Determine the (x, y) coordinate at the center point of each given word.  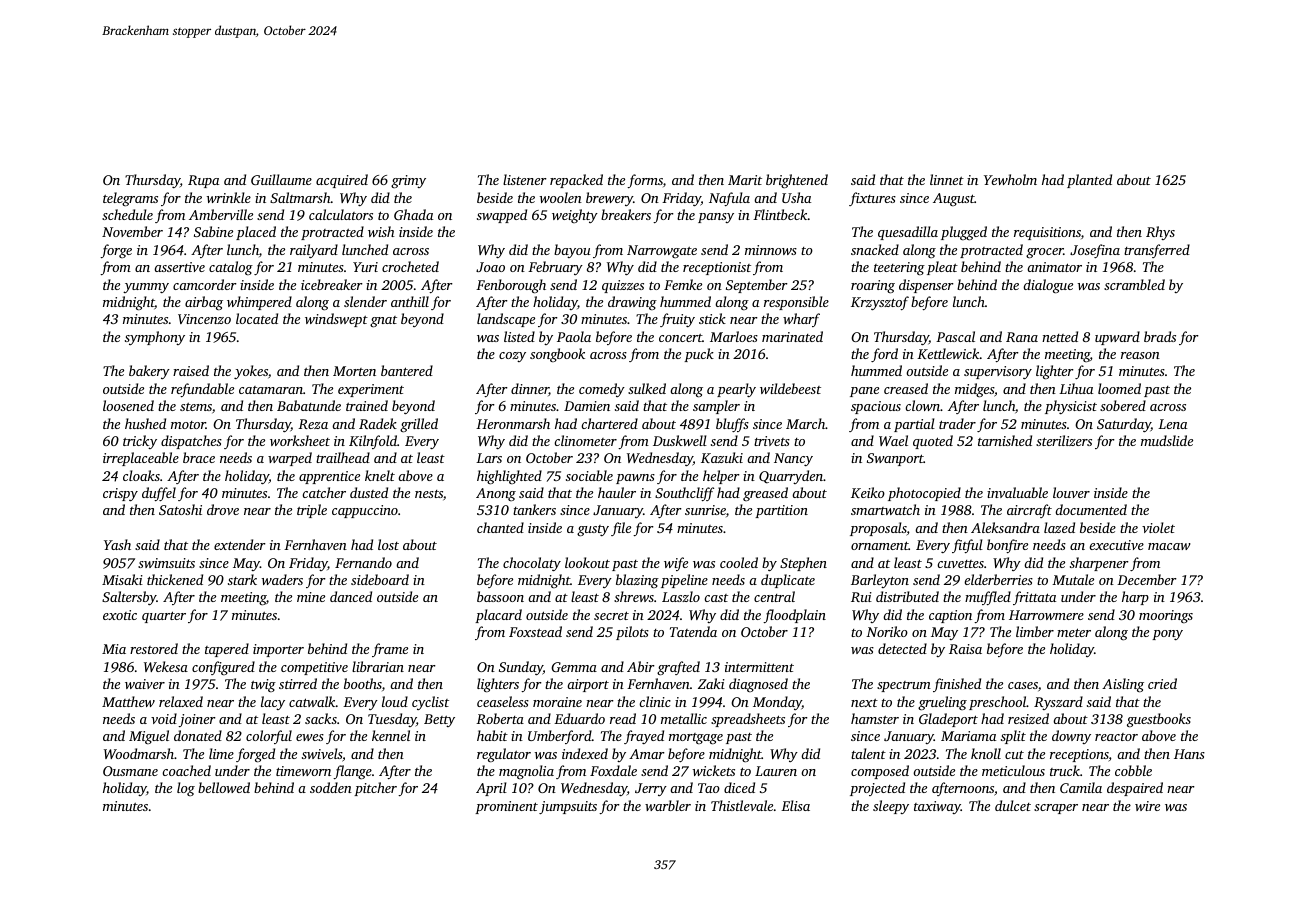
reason (1140, 355)
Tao (709, 788)
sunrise (705, 510)
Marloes (734, 336)
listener (525, 179)
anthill (410, 301)
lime (221, 753)
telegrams (130, 199)
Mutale (1073, 579)
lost (388, 544)
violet (1158, 527)
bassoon (500, 596)
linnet (947, 179)
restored (154, 648)
